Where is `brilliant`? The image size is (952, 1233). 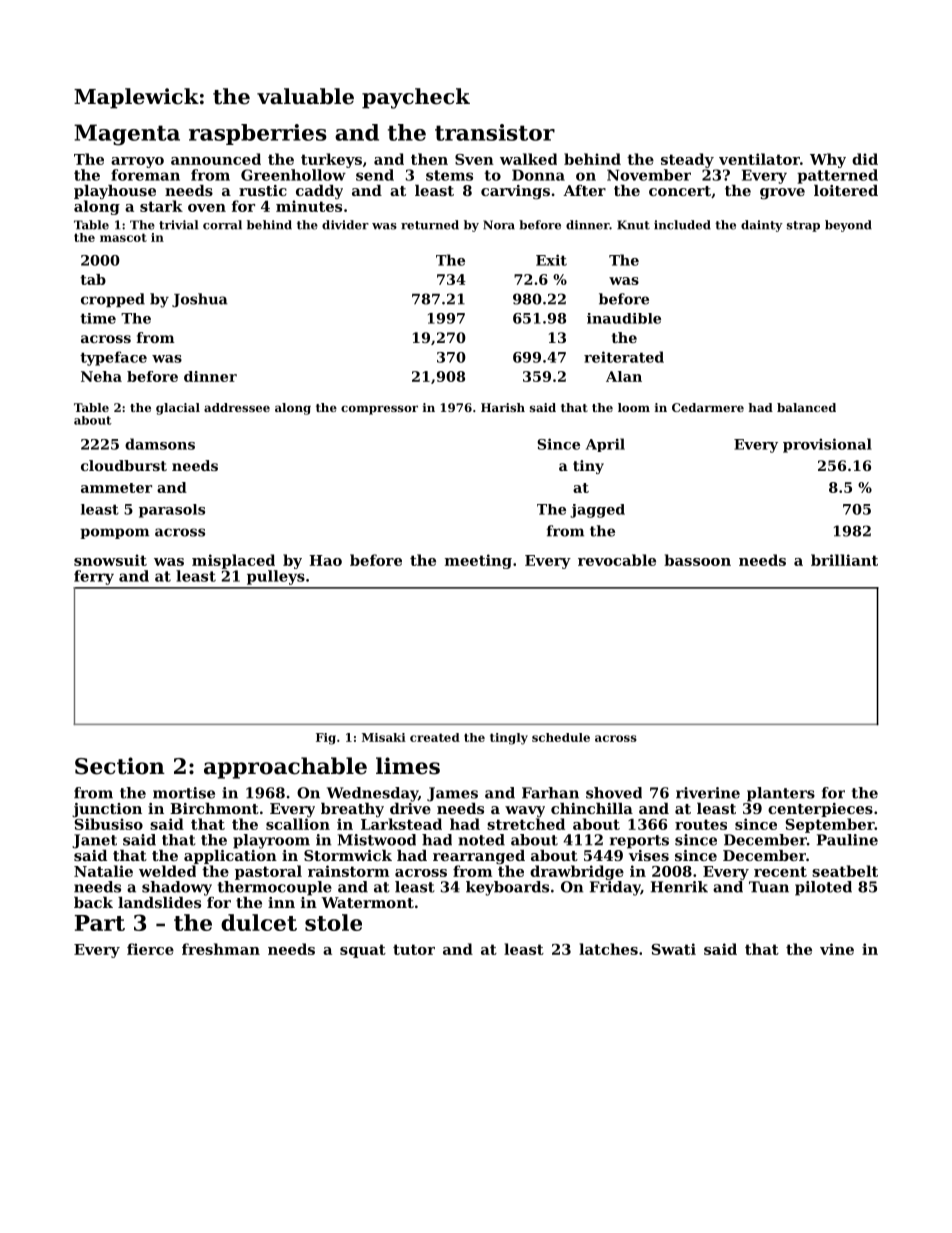
brilliant is located at coordinates (844, 560).
